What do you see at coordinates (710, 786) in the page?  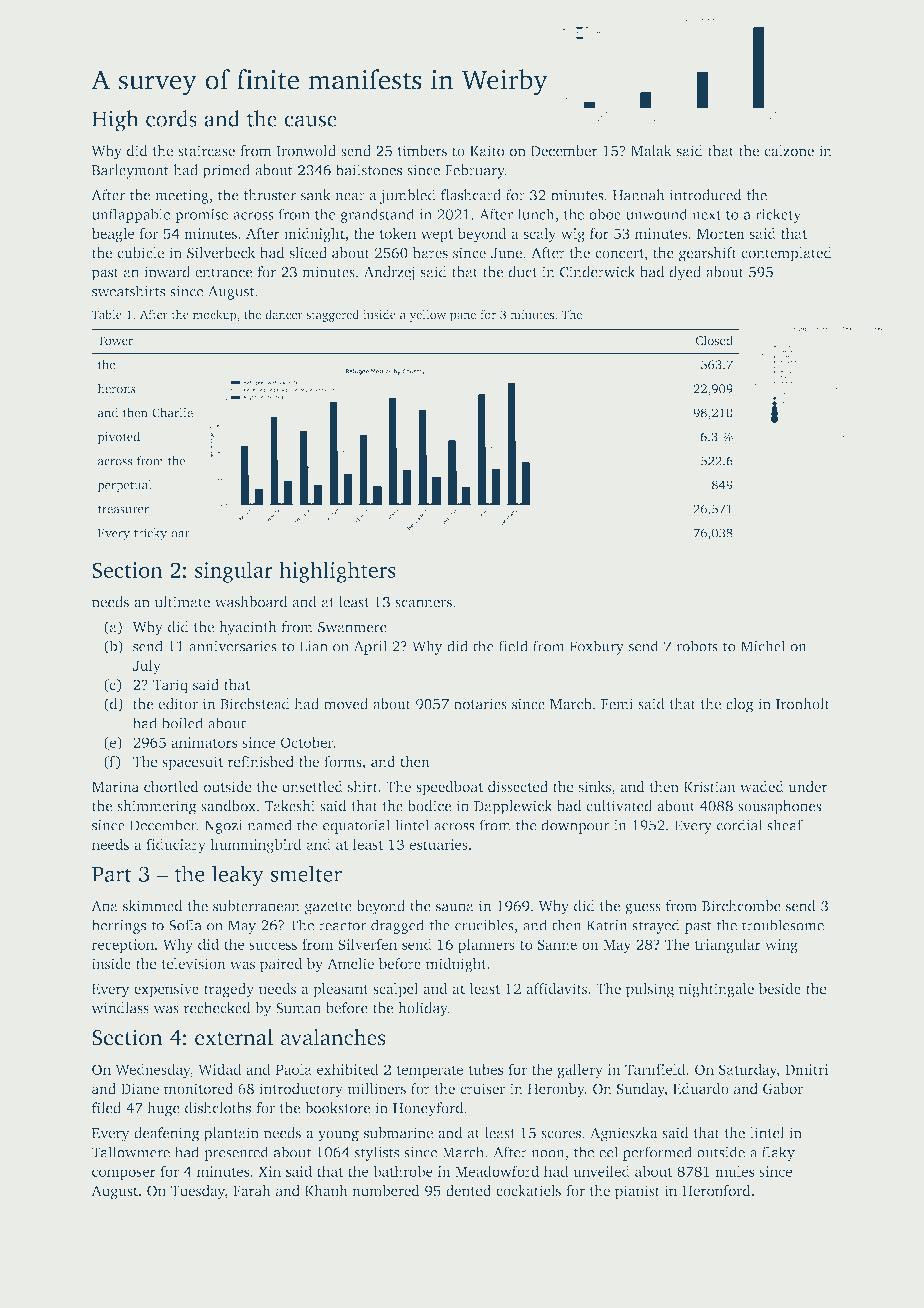 I see `Kristian` at bounding box center [710, 786].
